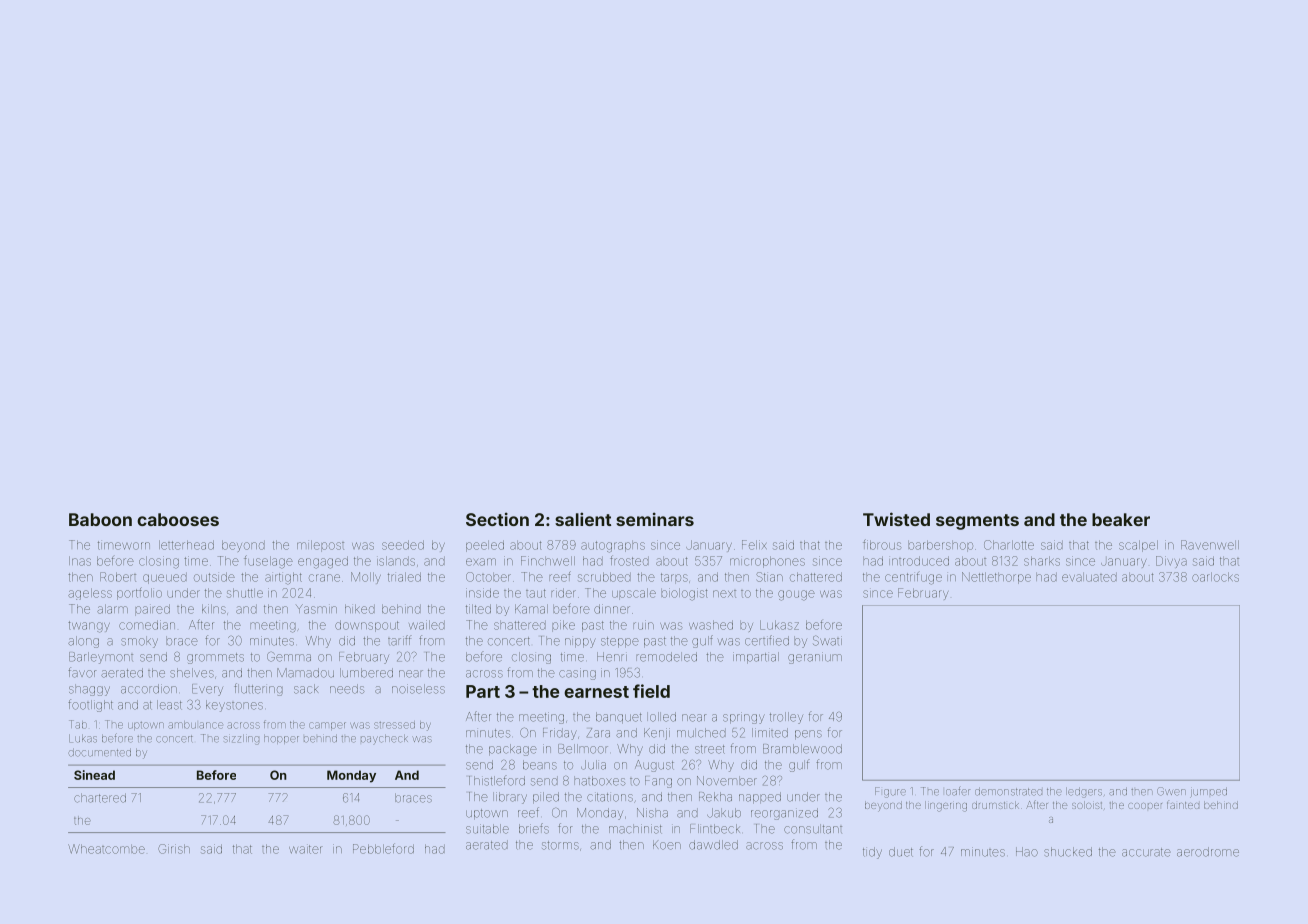 Image resolution: width=1308 pixels, height=924 pixels. I want to click on Wheatcombe, so click(106, 849).
